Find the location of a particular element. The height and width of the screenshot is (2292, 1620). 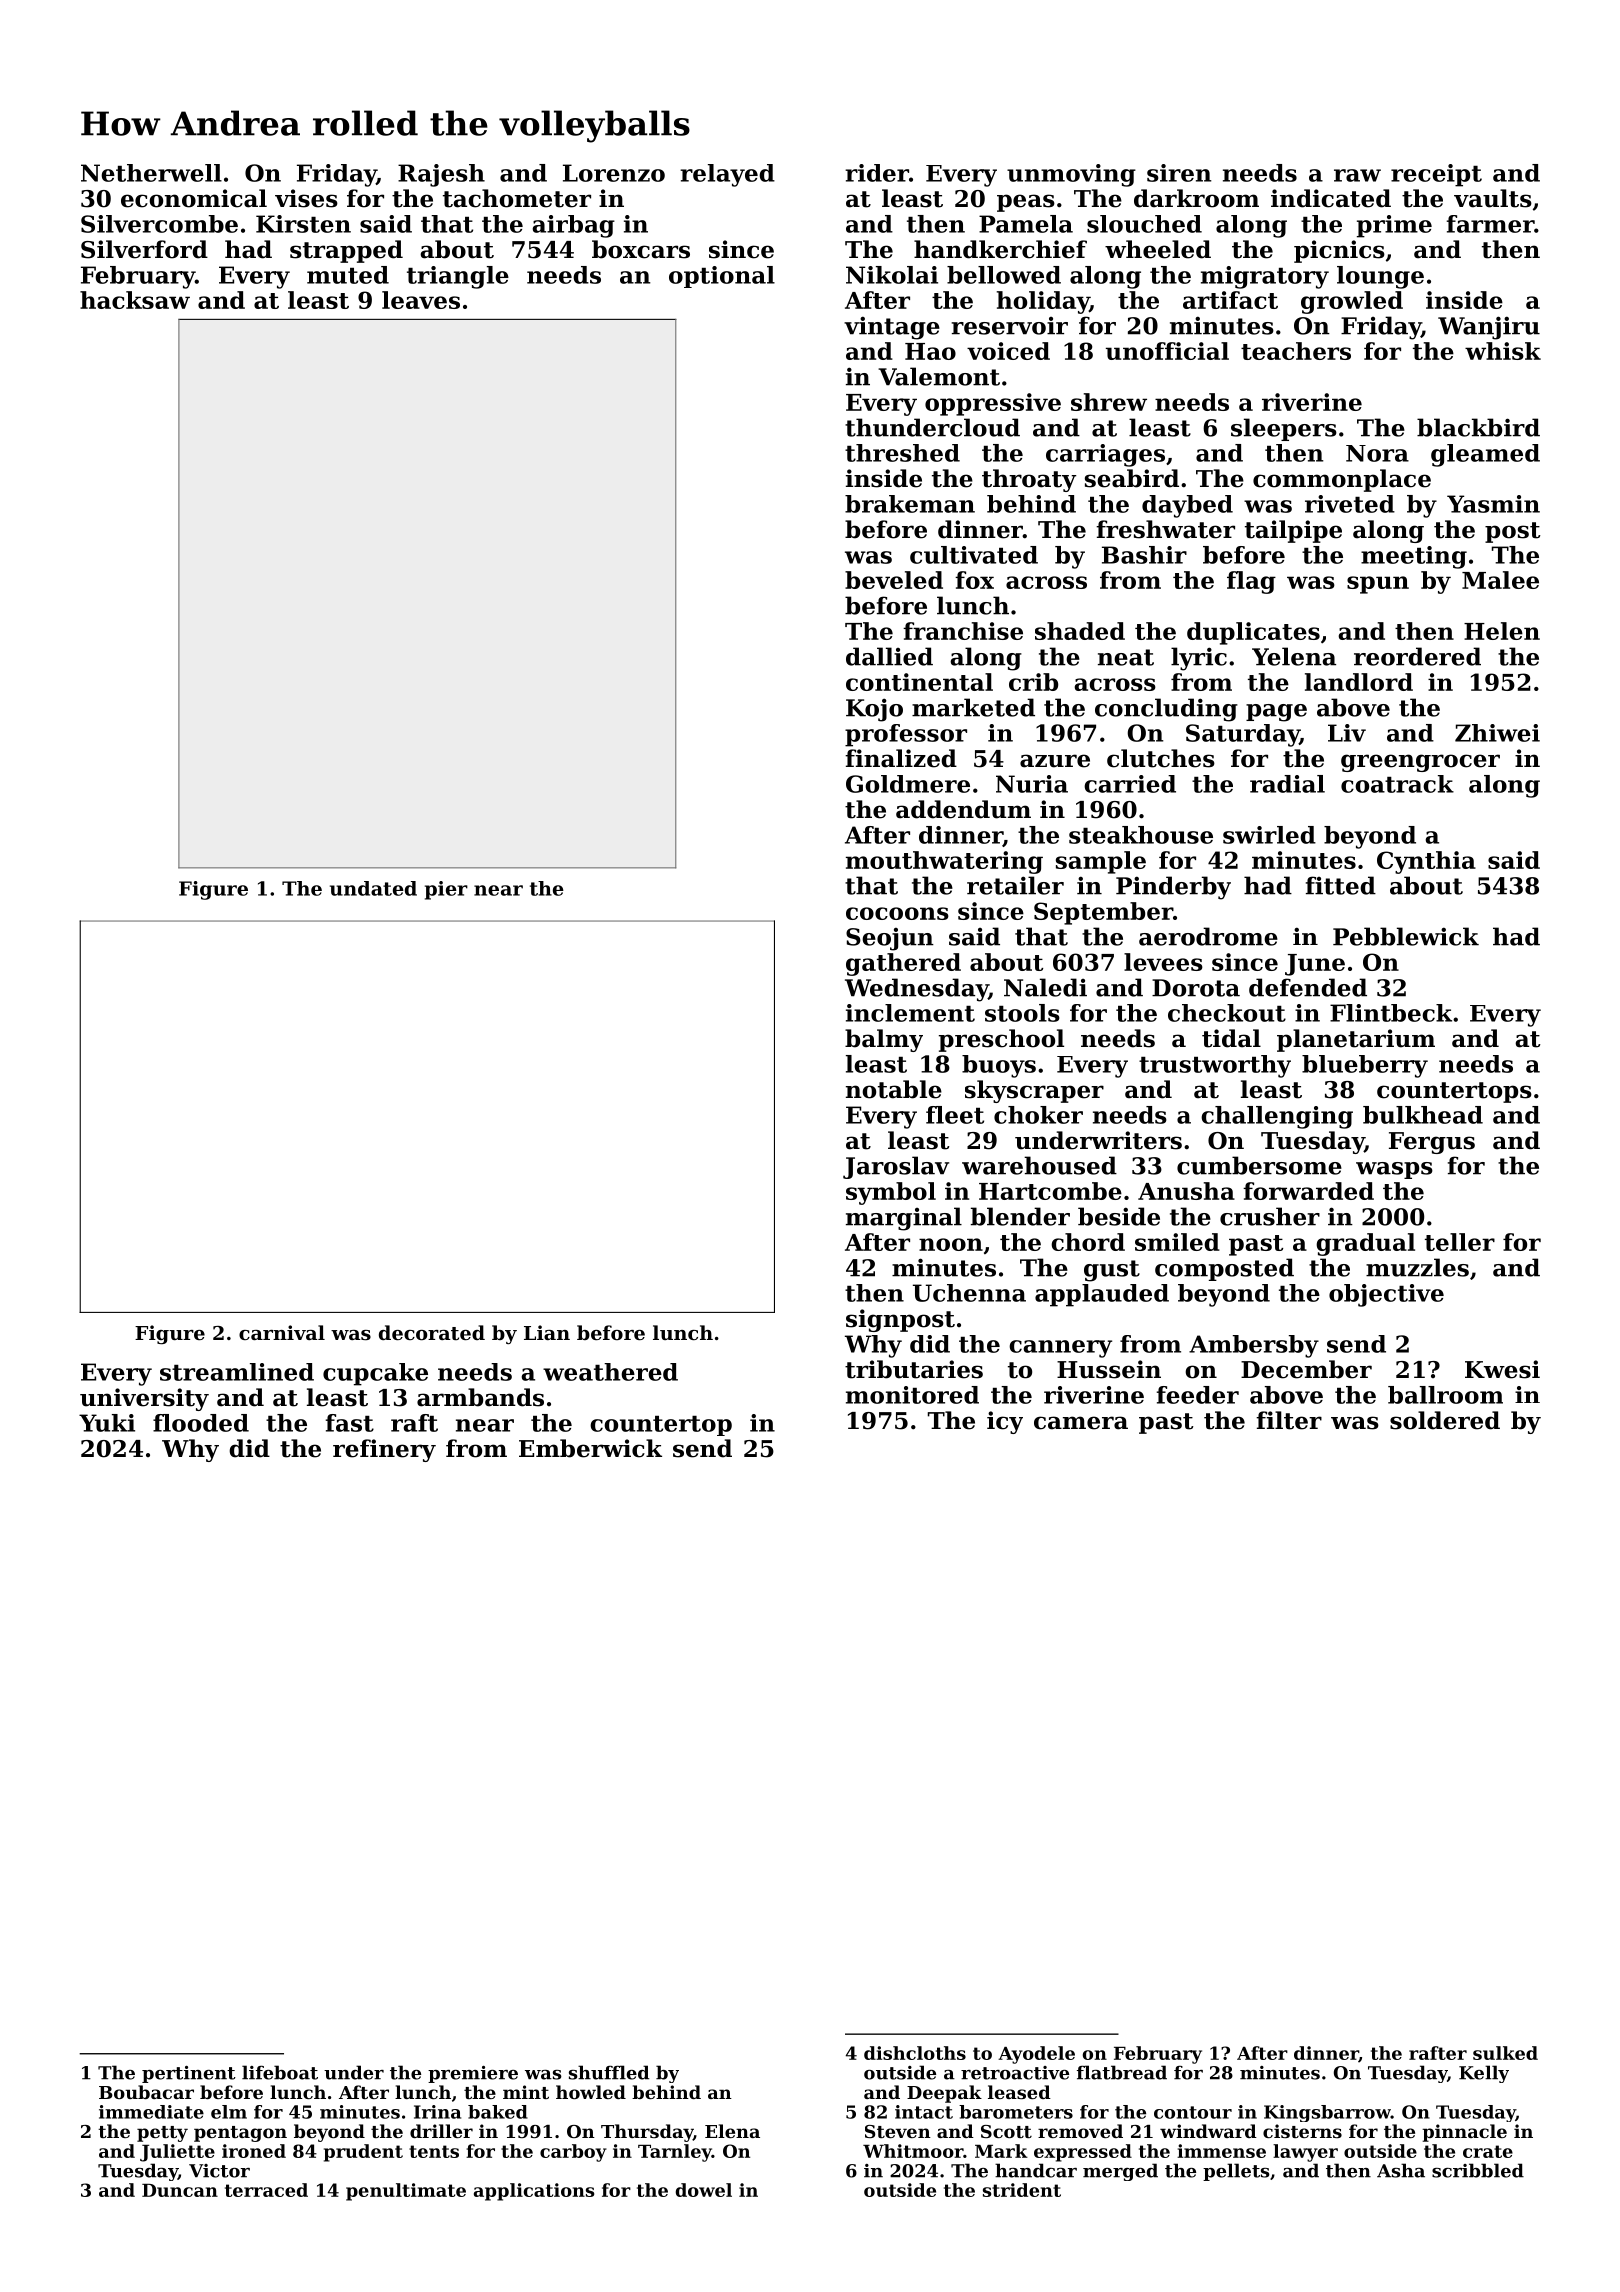

raw is located at coordinates (1357, 175).
